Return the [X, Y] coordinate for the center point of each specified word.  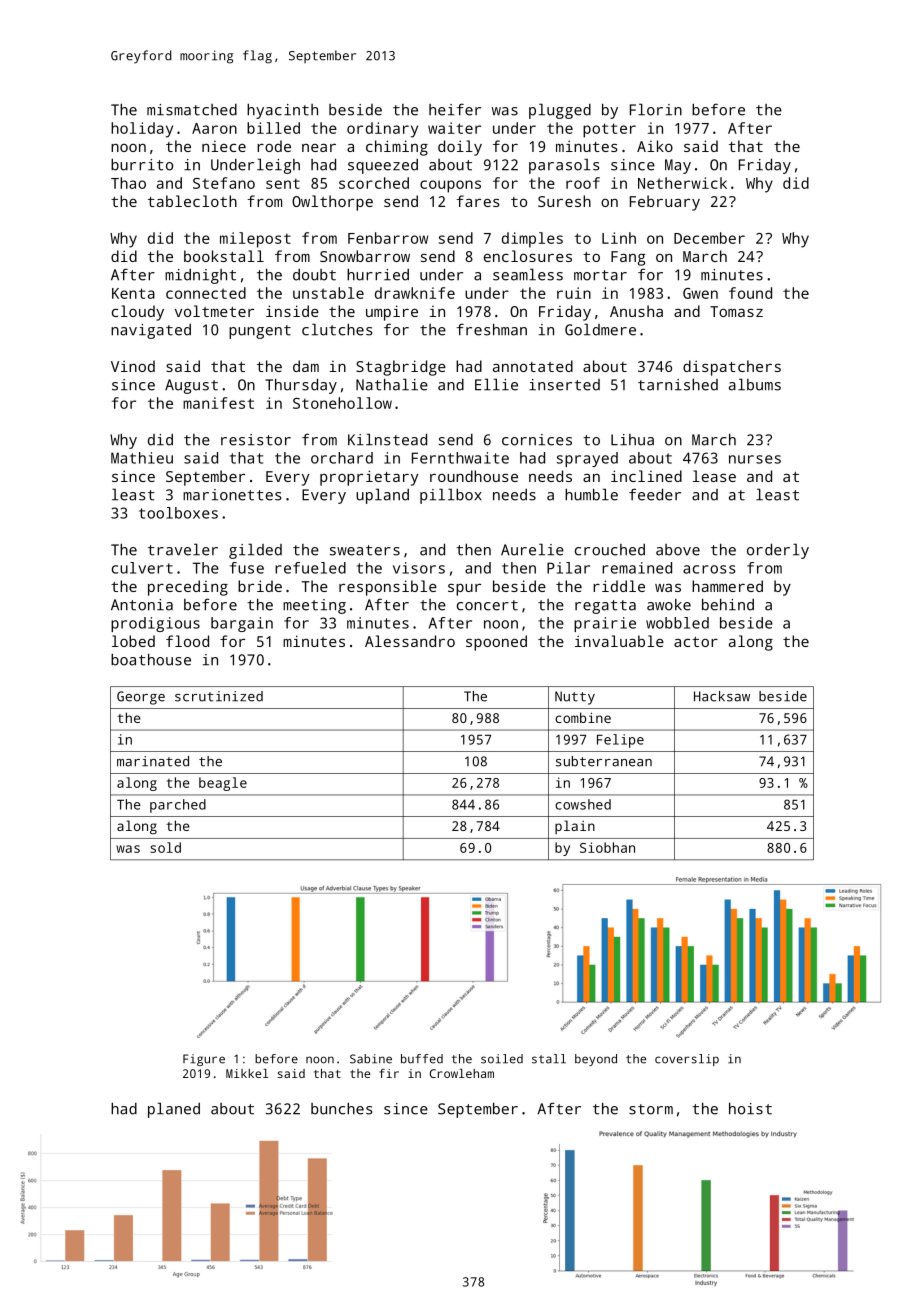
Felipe [620, 741]
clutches [337, 329]
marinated [153, 761]
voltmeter [214, 311]
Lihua [632, 440]
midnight [200, 276]
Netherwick [682, 183]
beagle [223, 784]
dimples [532, 240]
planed [174, 1110]
